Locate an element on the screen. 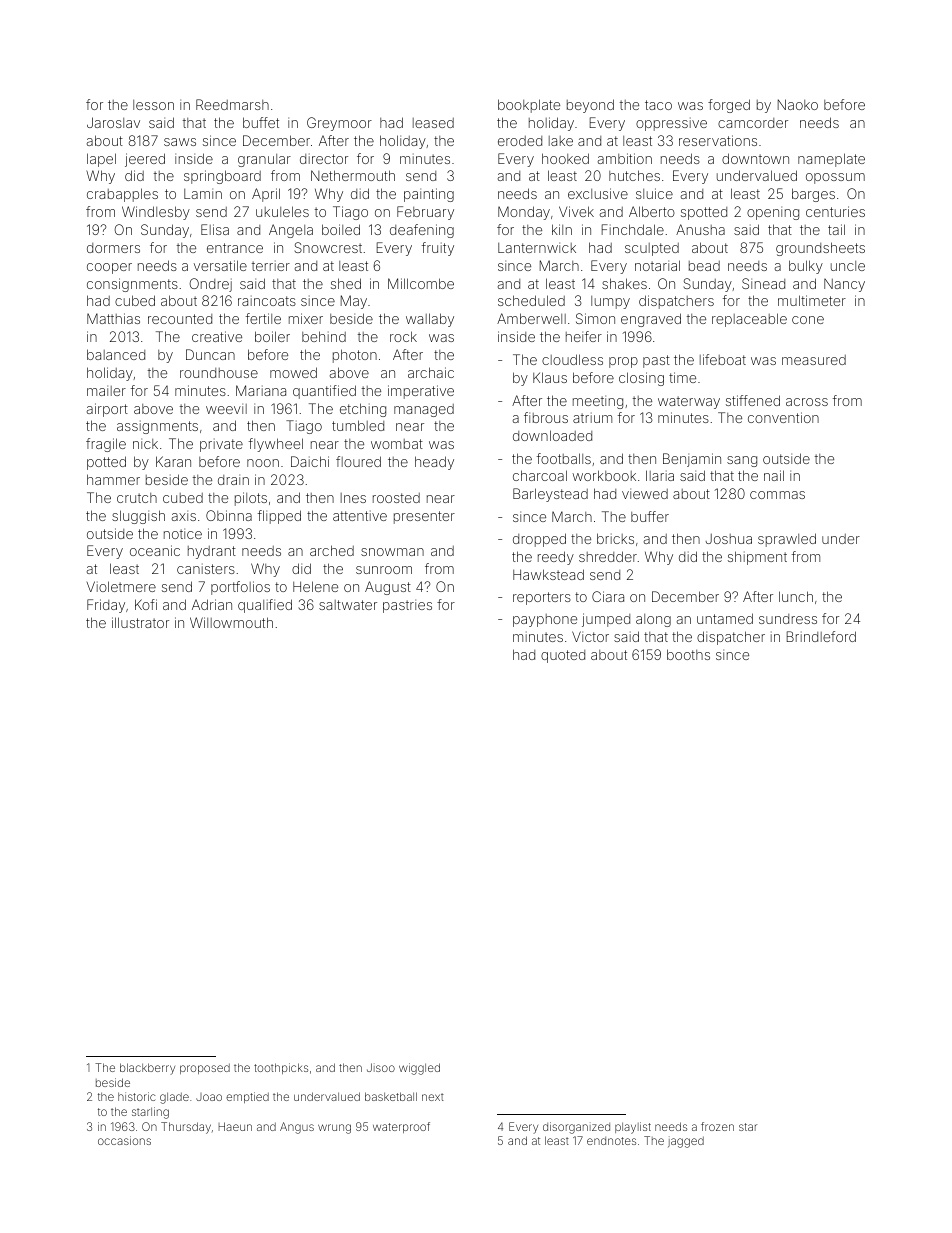  next is located at coordinates (433, 1097).
